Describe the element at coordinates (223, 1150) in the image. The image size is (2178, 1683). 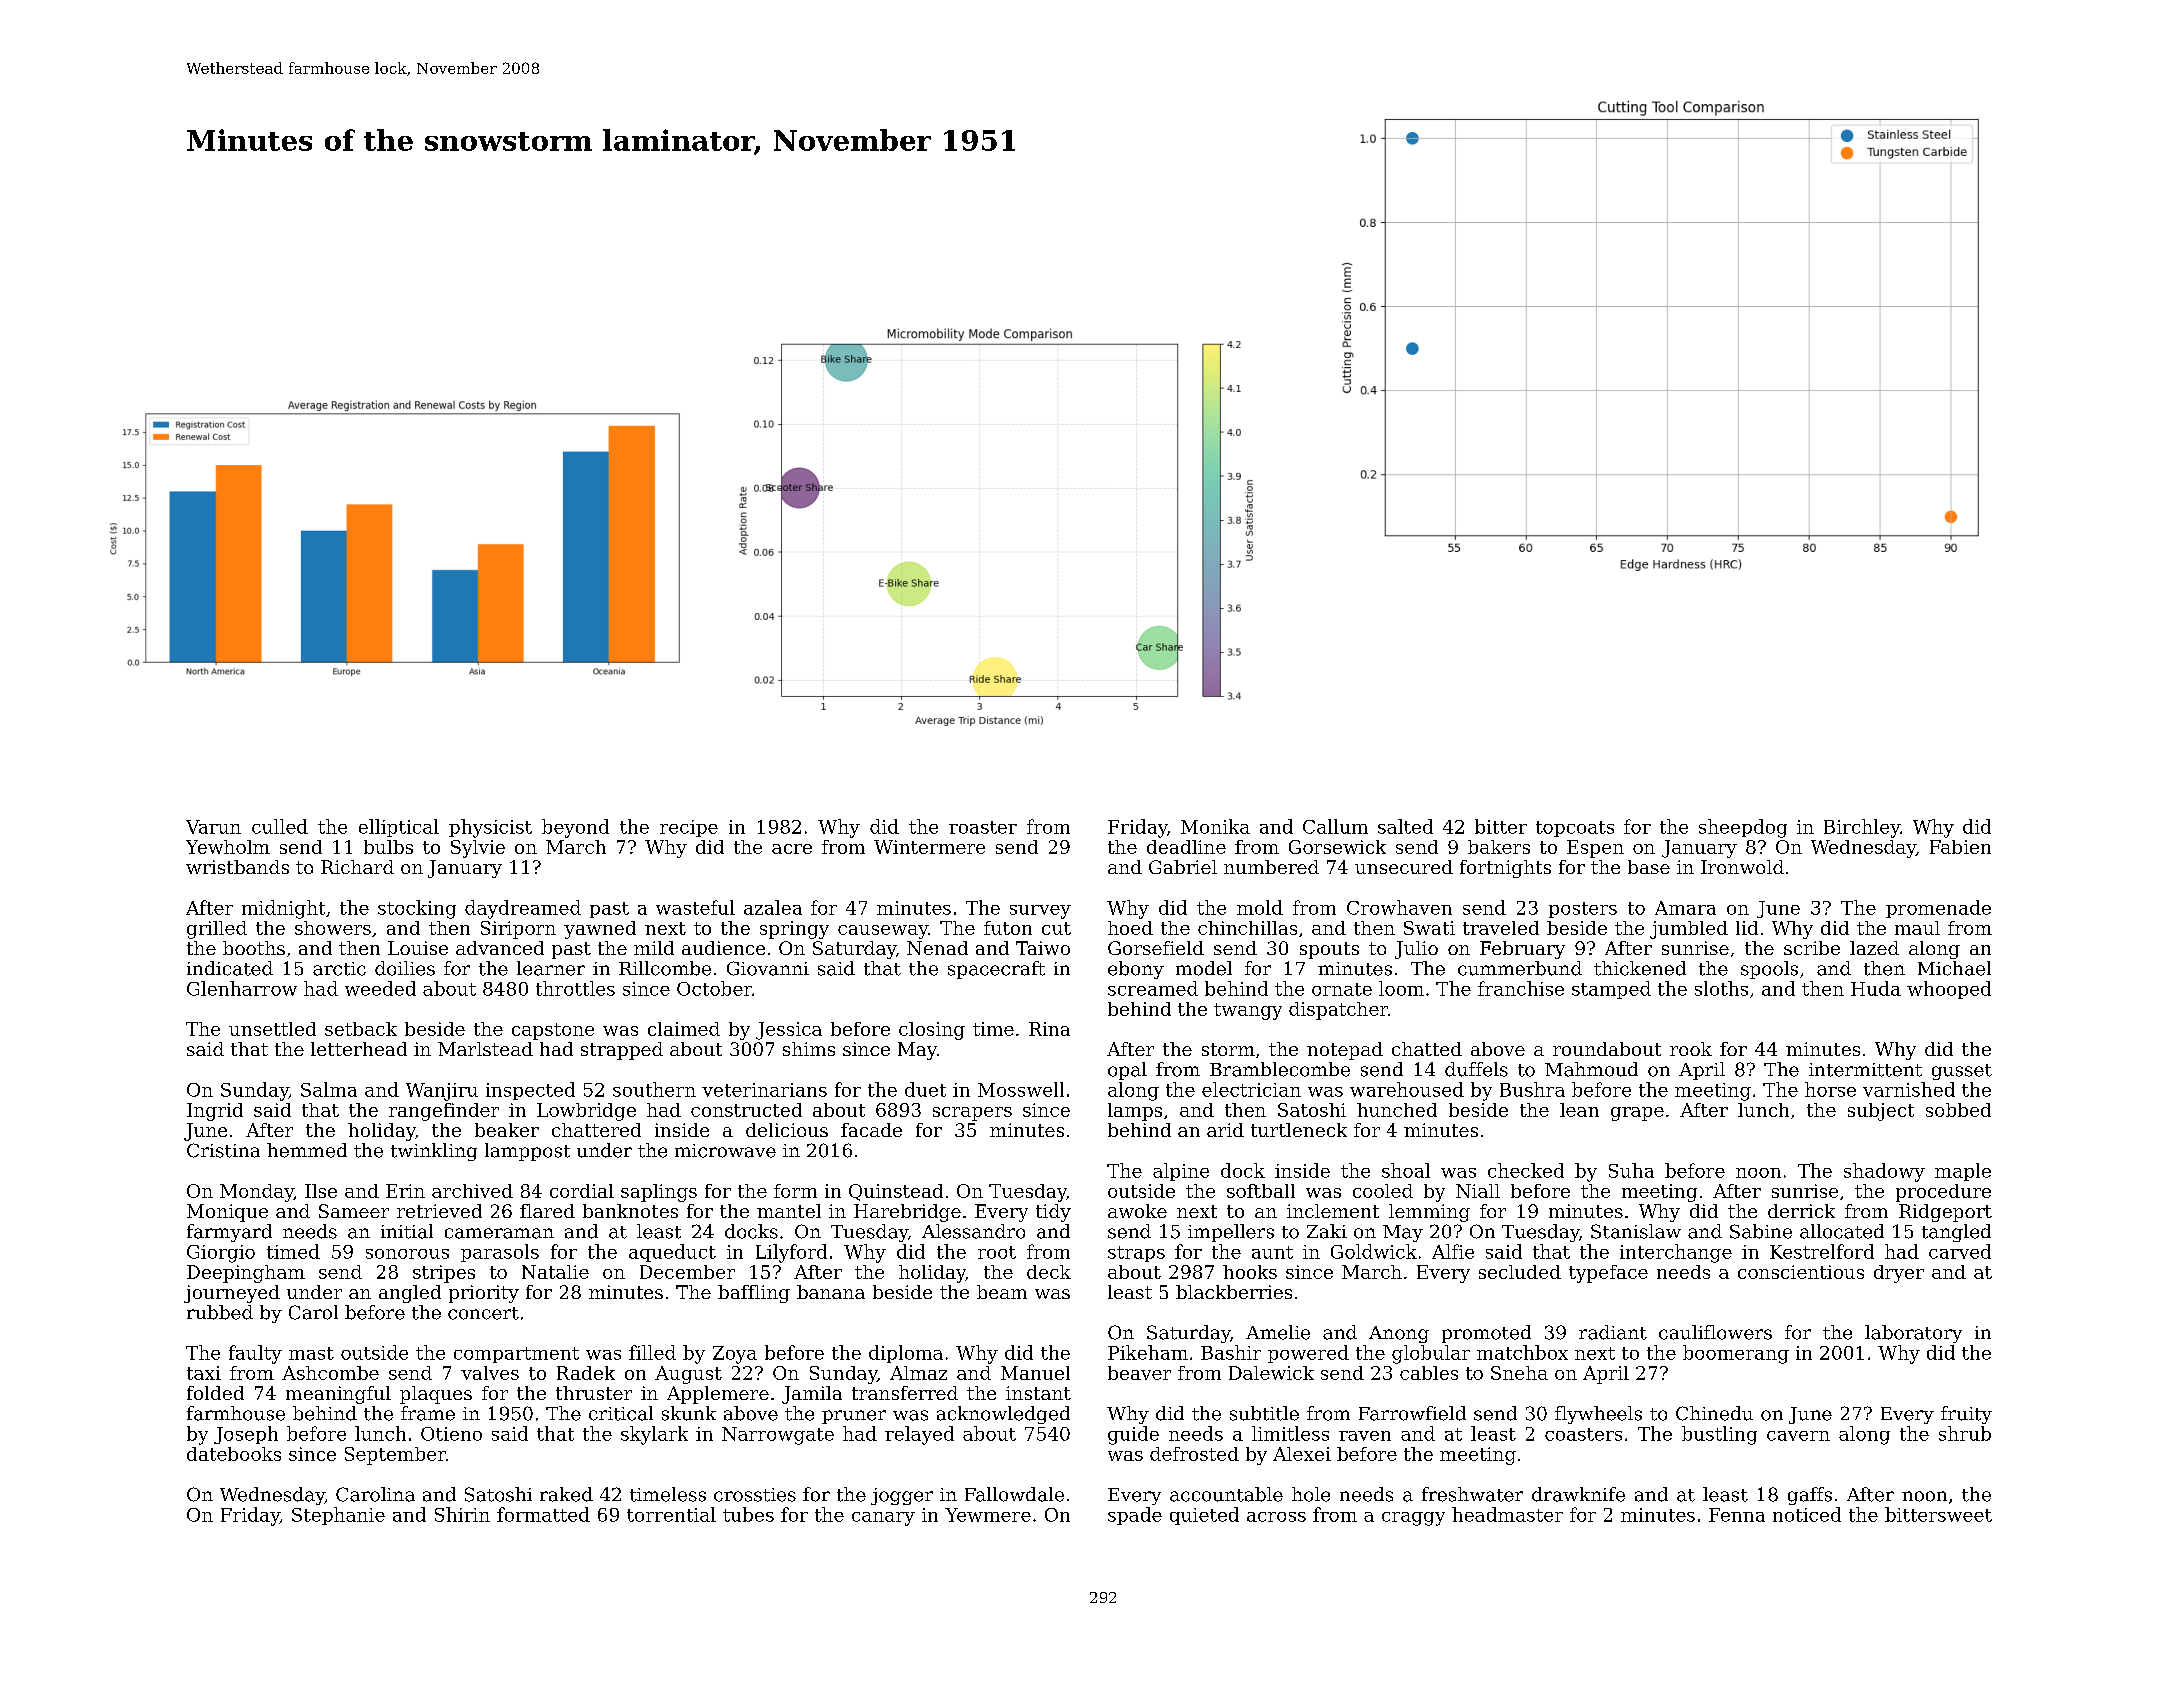
I see `Cristina` at that location.
